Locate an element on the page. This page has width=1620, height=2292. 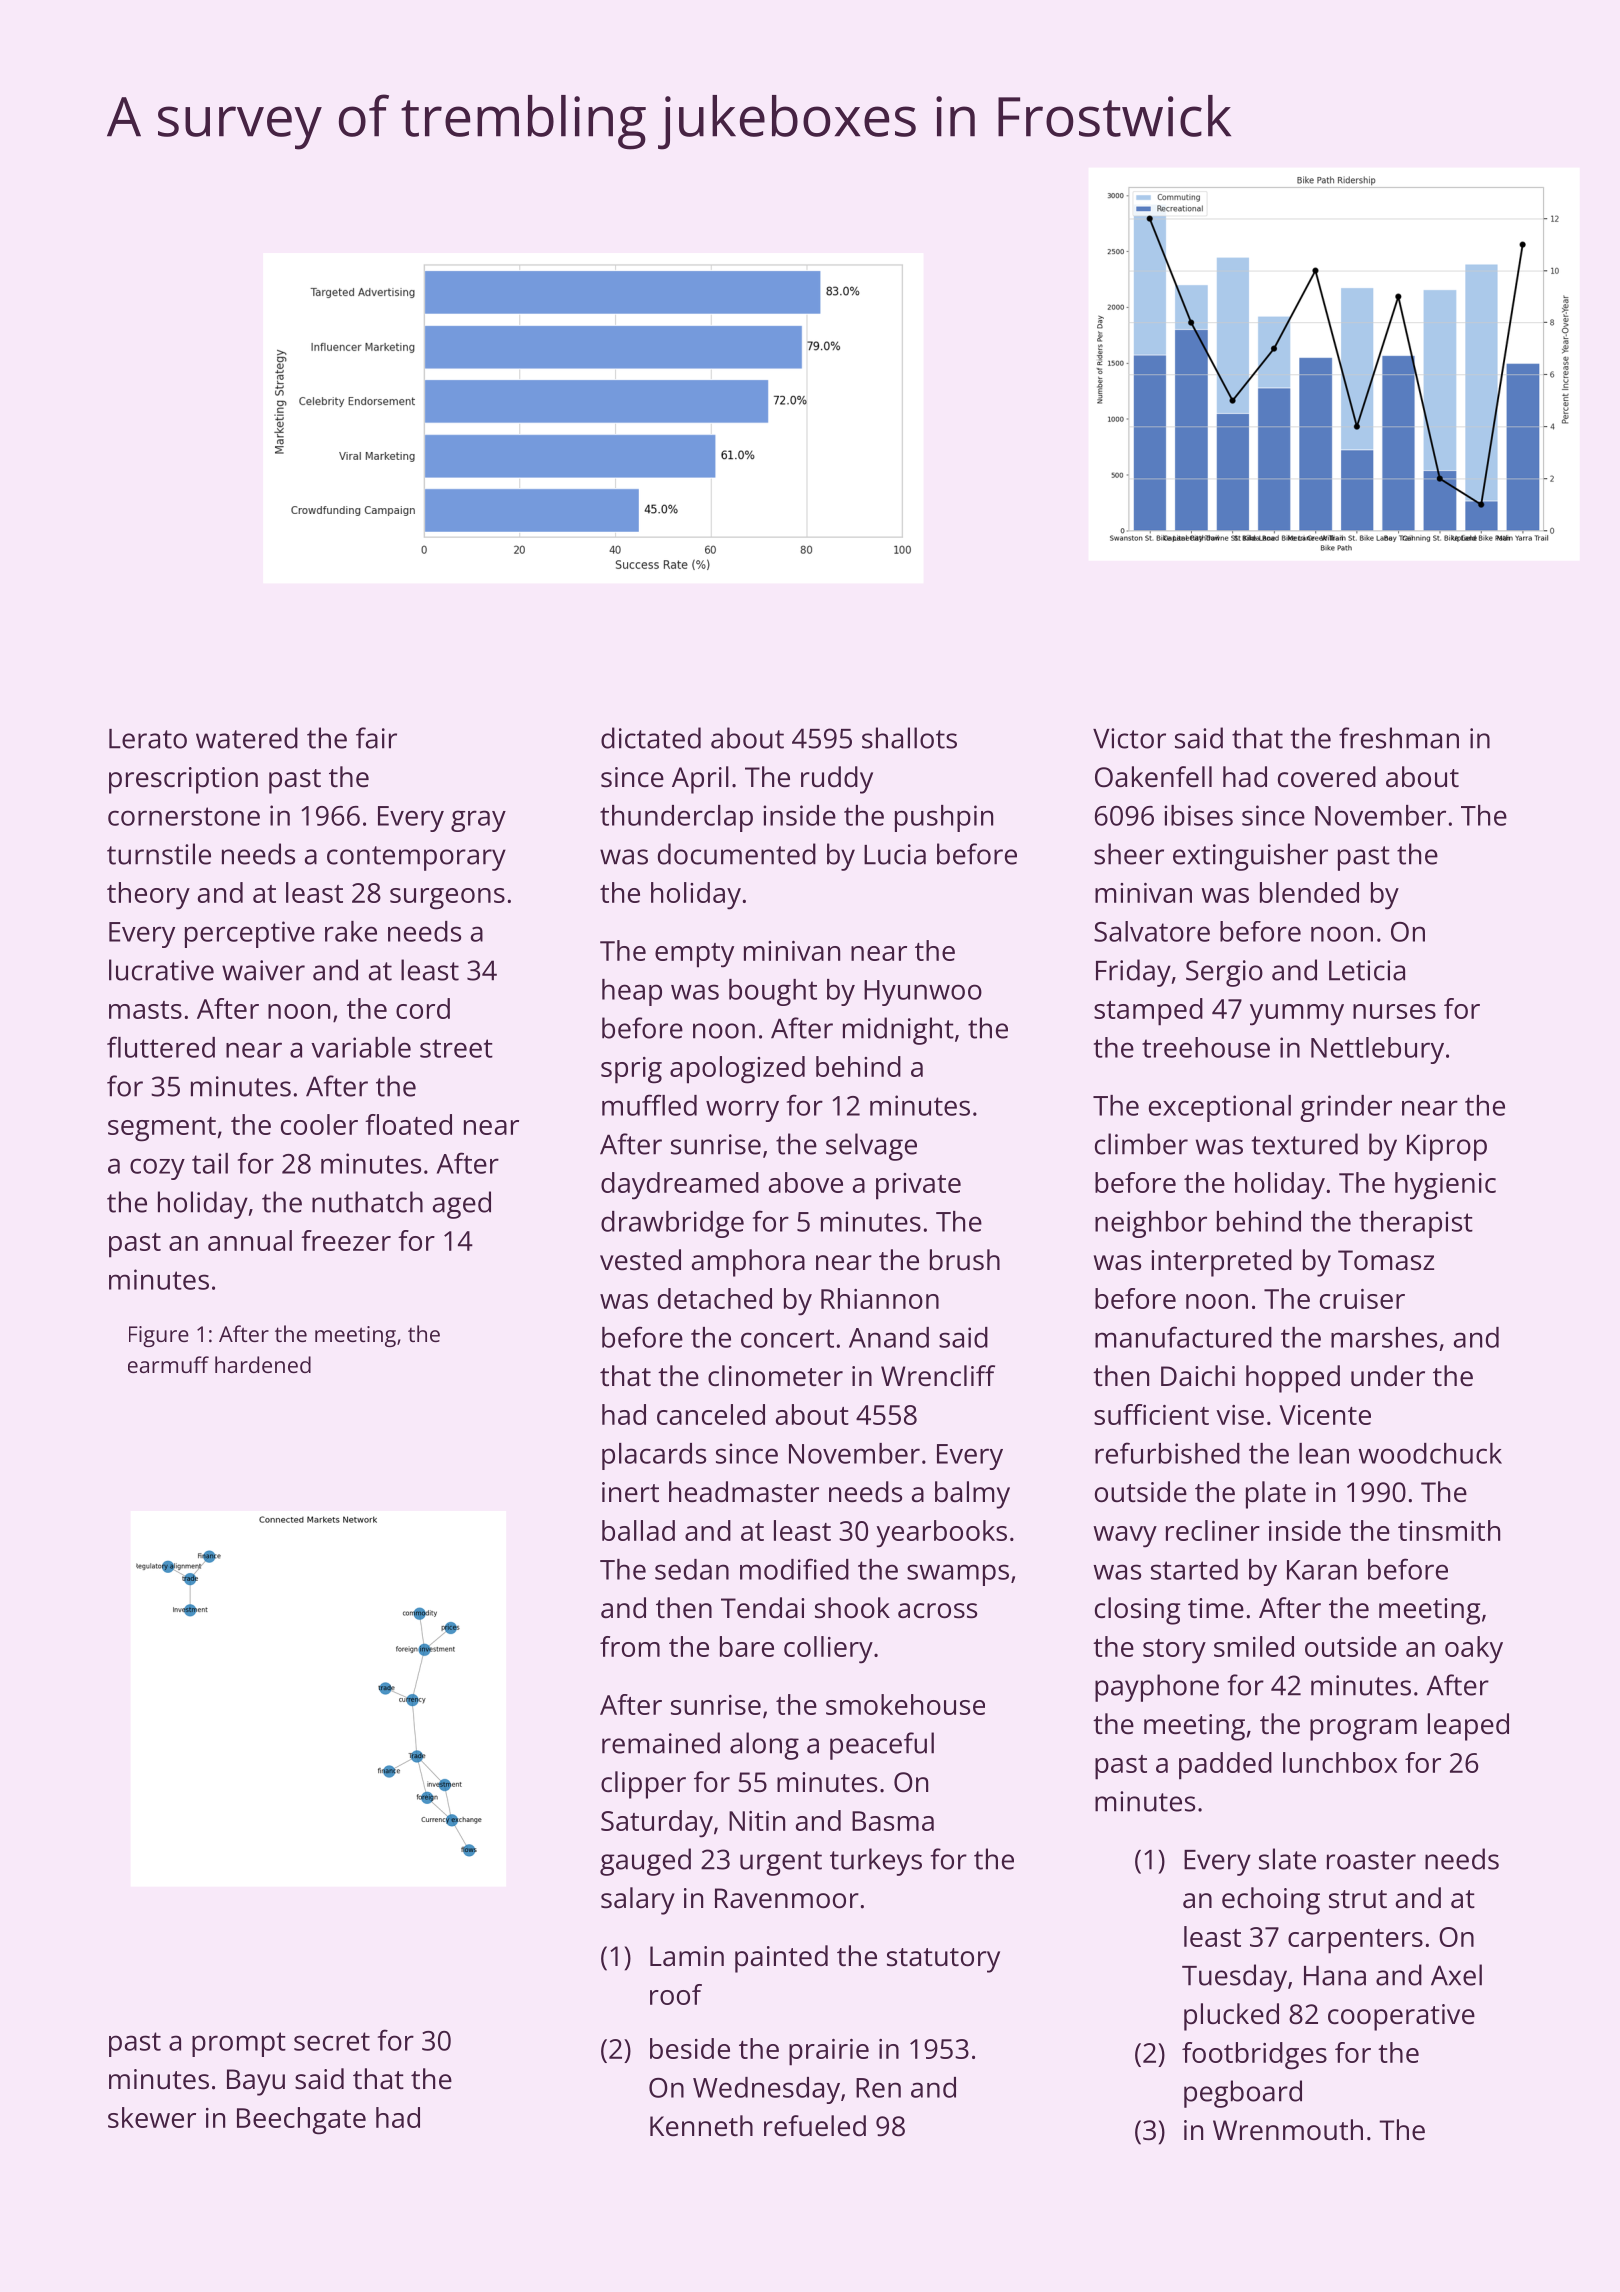
clipper is located at coordinates (643, 1785).
